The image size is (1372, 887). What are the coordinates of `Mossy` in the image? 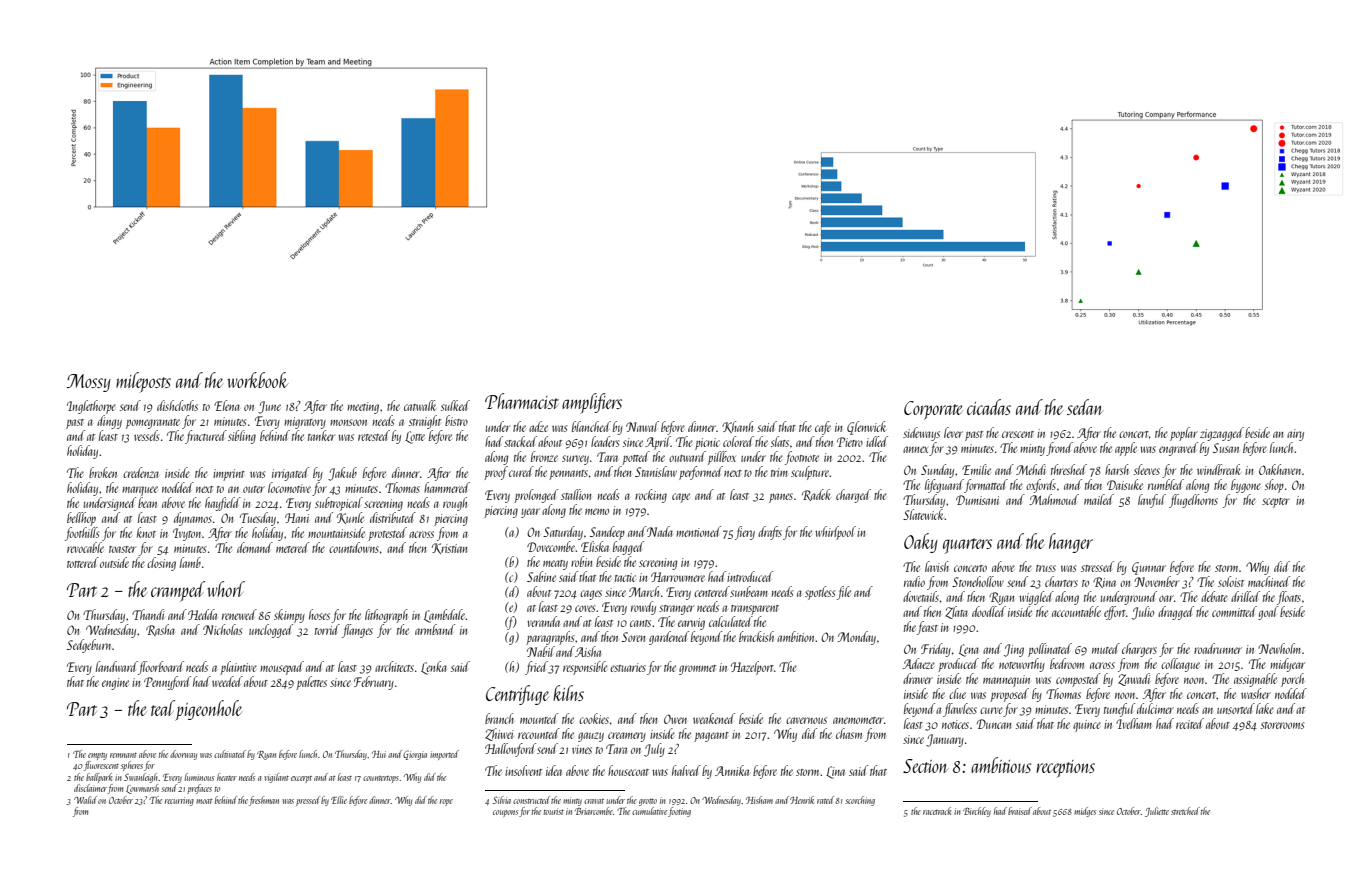 It's located at (89, 383).
